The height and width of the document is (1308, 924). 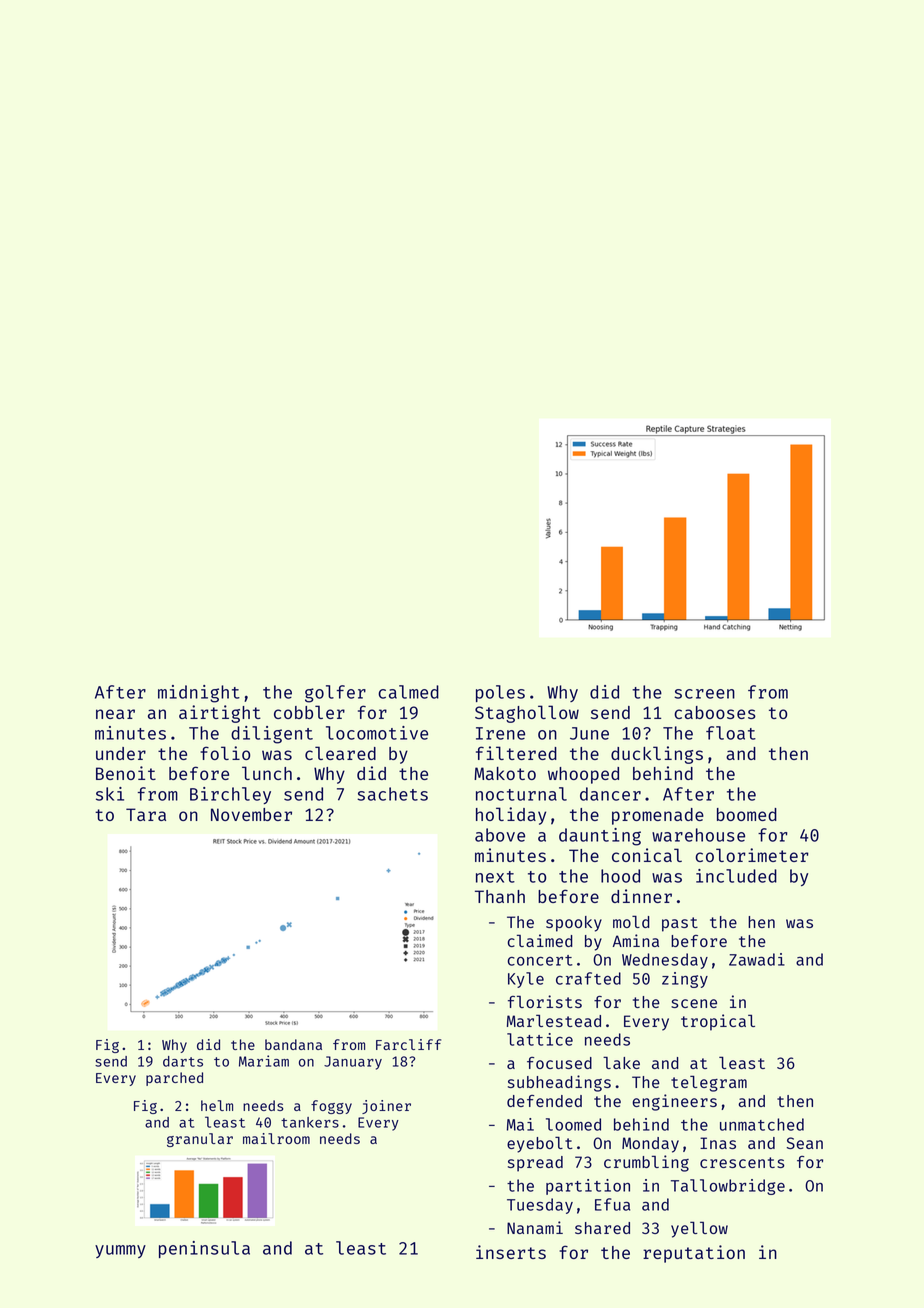 I want to click on Tallowbridge, so click(x=728, y=1187).
